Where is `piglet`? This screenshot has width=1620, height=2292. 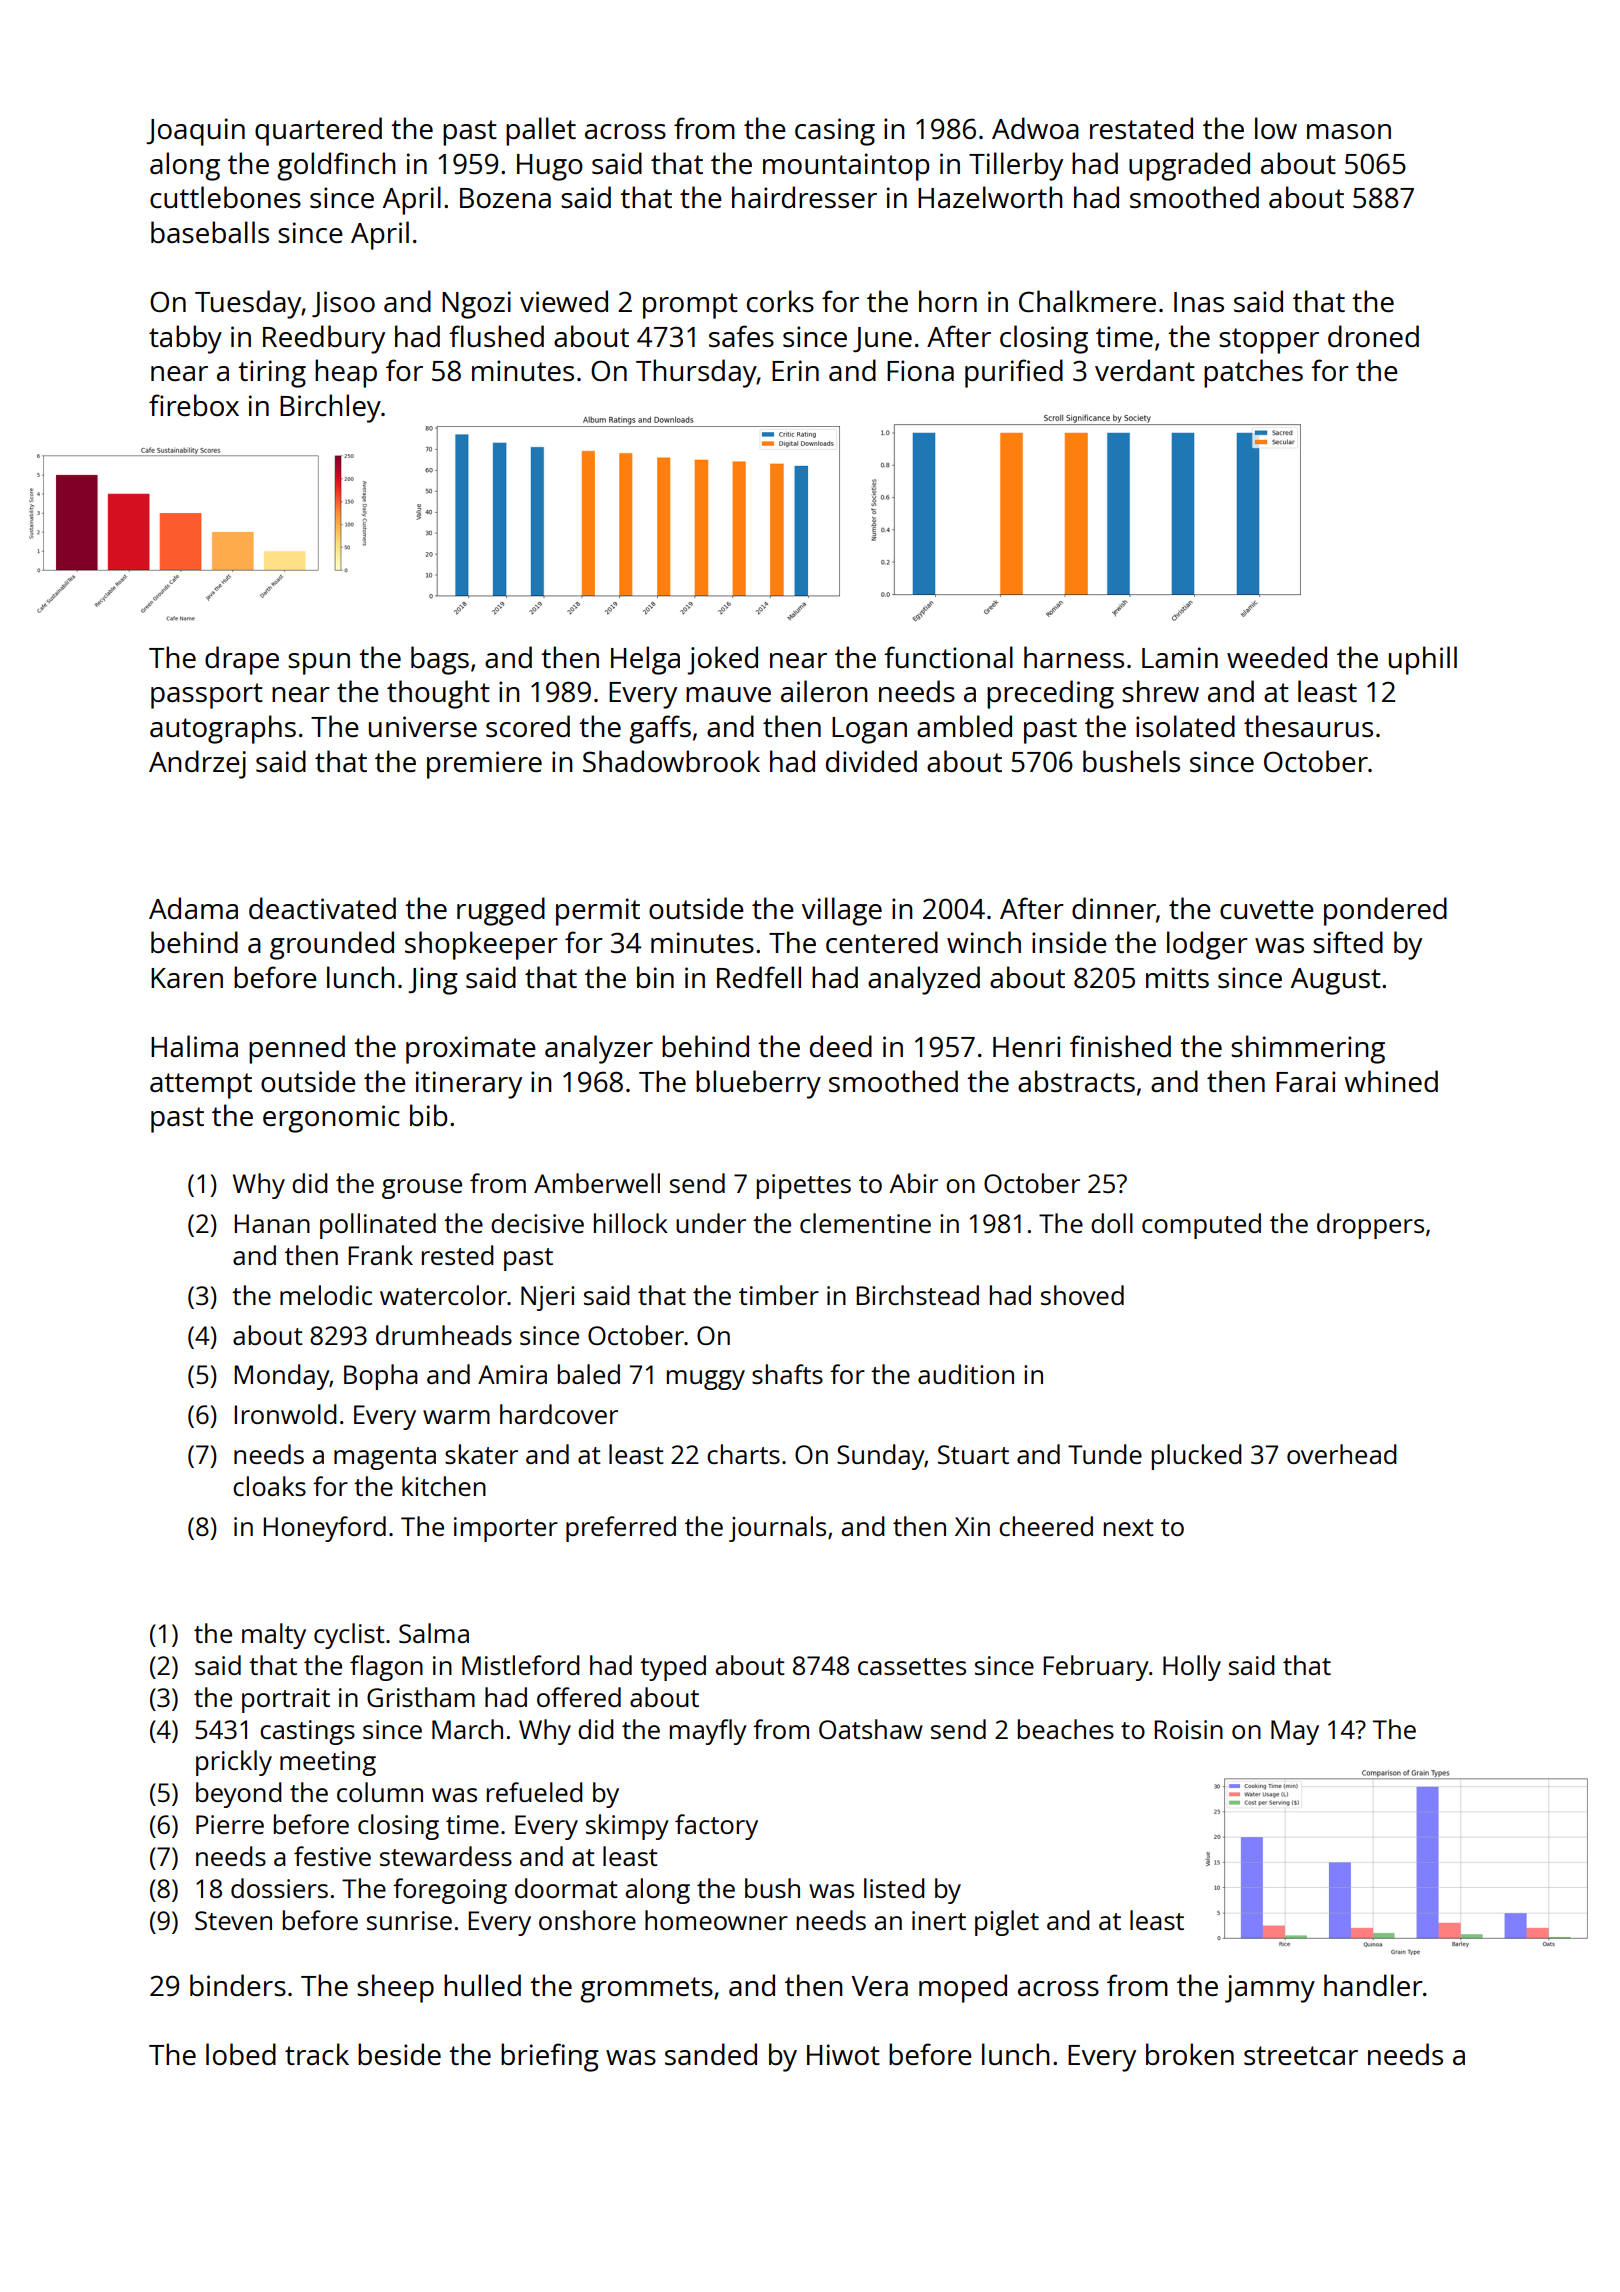 piglet is located at coordinates (1007, 1923).
